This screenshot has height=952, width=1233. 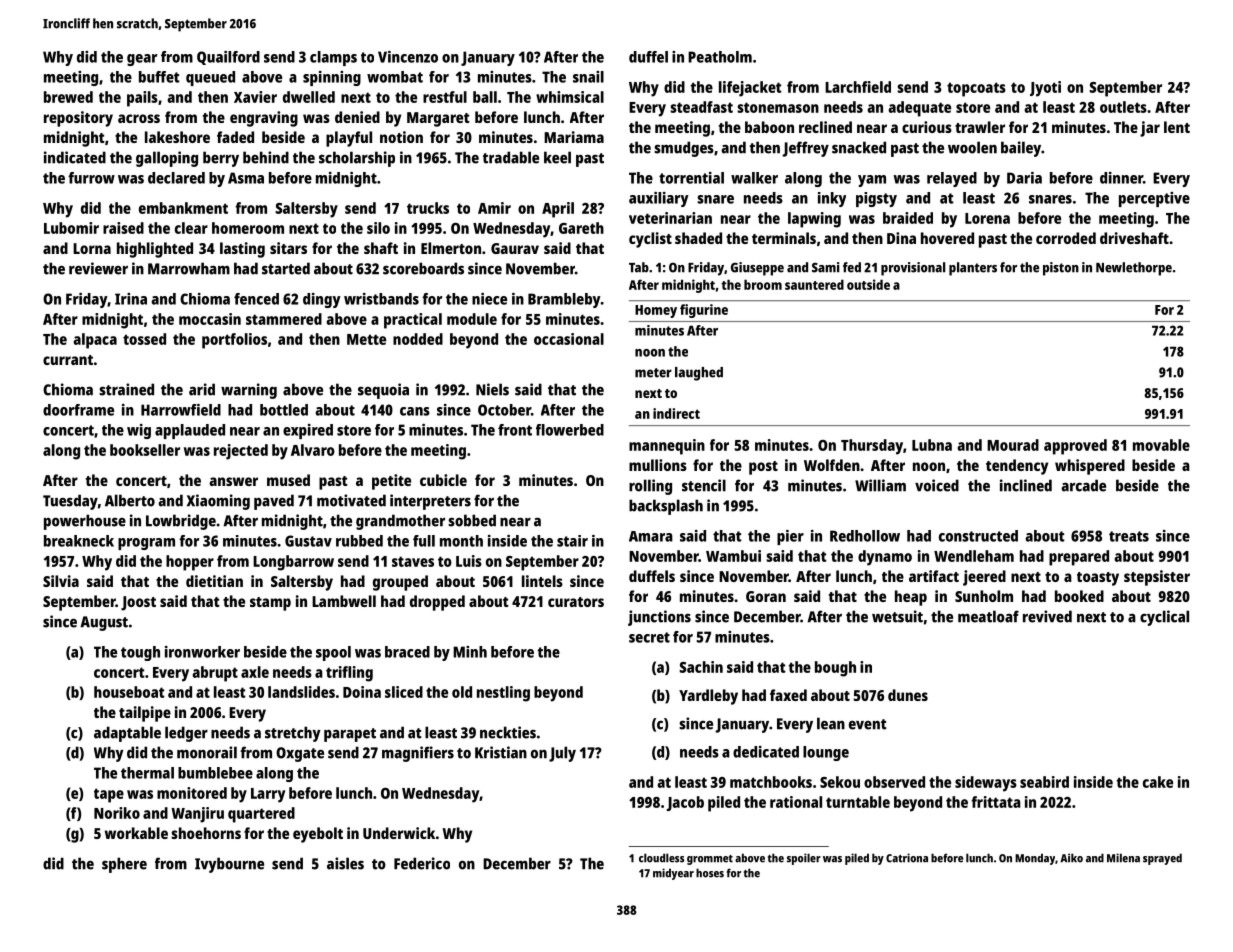 I want to click on Ivybourne, so click(x=229, y=865).
